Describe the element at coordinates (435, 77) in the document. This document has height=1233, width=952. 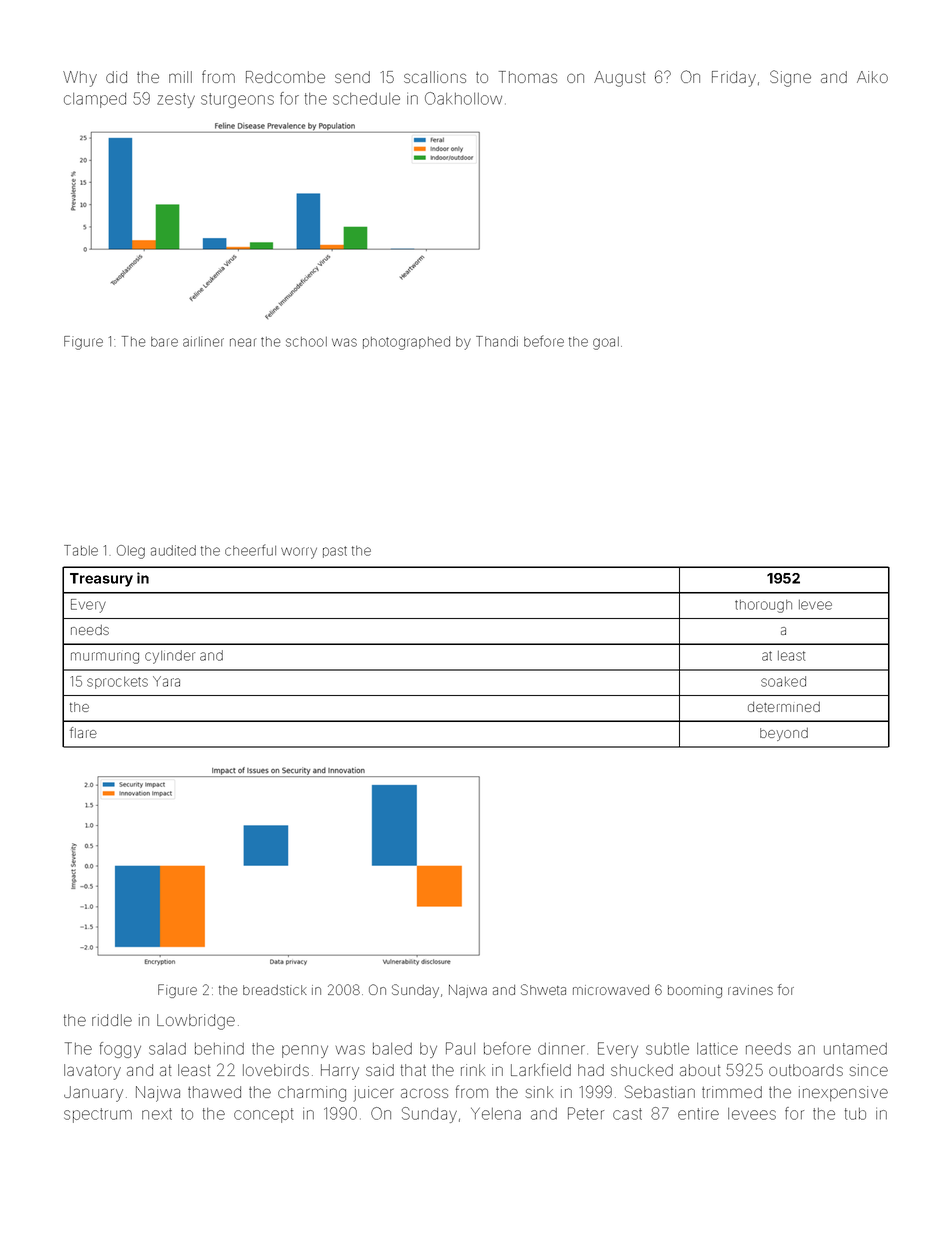
I see `scallions` at that location.
